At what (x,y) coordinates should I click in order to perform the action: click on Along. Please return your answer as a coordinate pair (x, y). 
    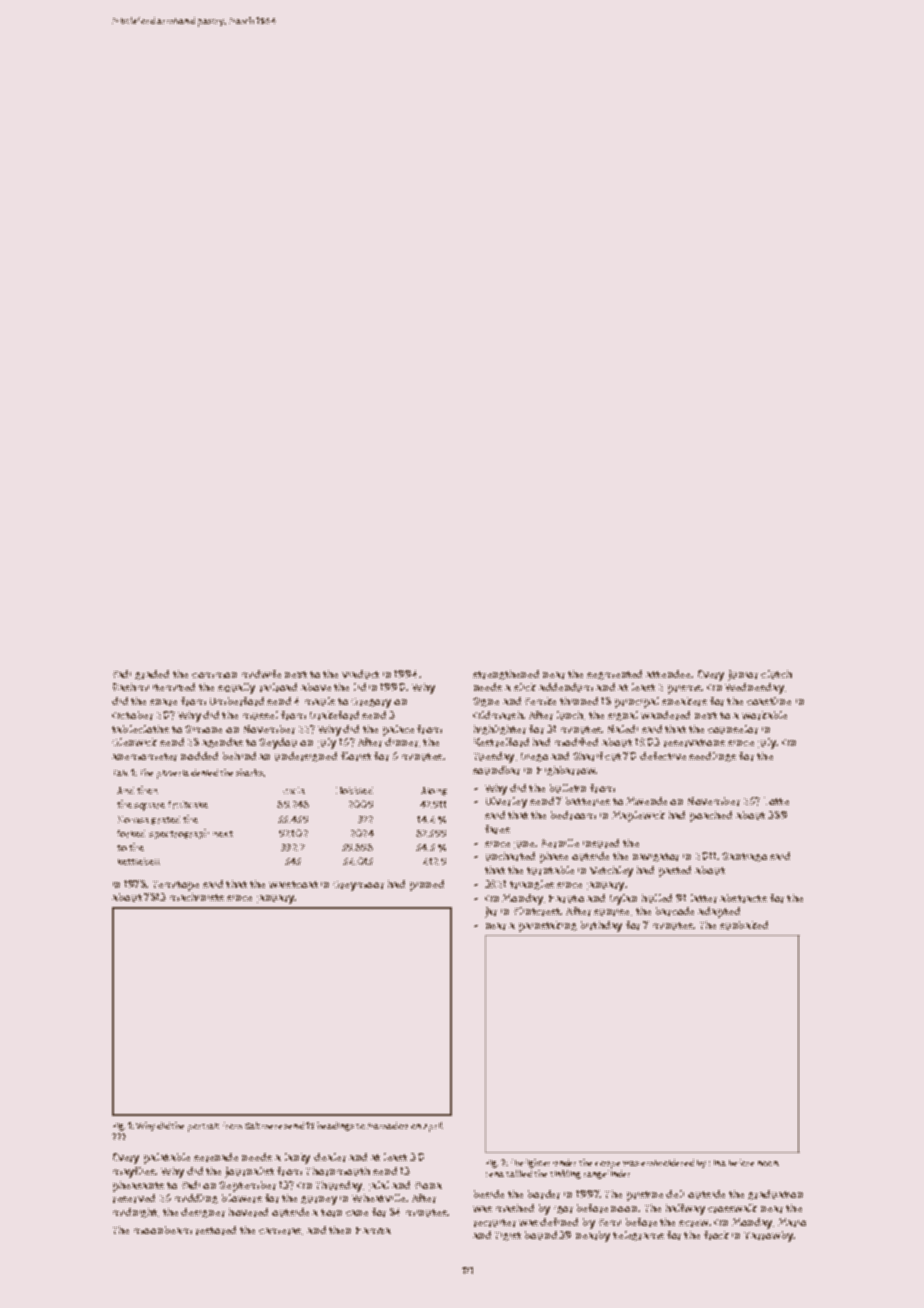
    Looking at the image, I should click on (434, 791).
